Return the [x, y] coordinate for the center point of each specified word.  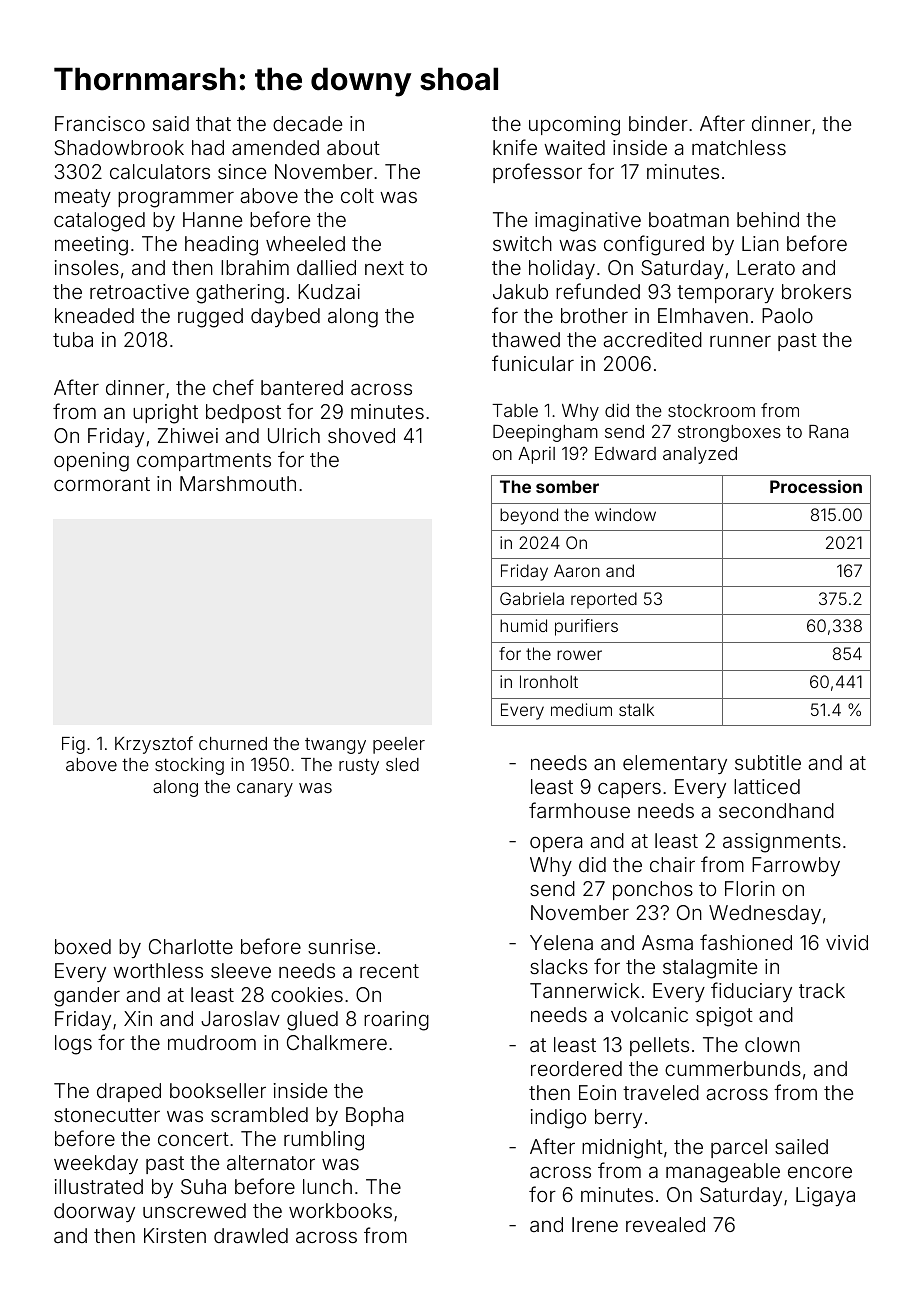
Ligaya [825, 1197]
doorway [94, 1212]
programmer [176, 199]
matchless [739, 147]
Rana [828, 431]
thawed [526, 339]
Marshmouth [238, 483]
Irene [595, 1224]
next [384, 268]
